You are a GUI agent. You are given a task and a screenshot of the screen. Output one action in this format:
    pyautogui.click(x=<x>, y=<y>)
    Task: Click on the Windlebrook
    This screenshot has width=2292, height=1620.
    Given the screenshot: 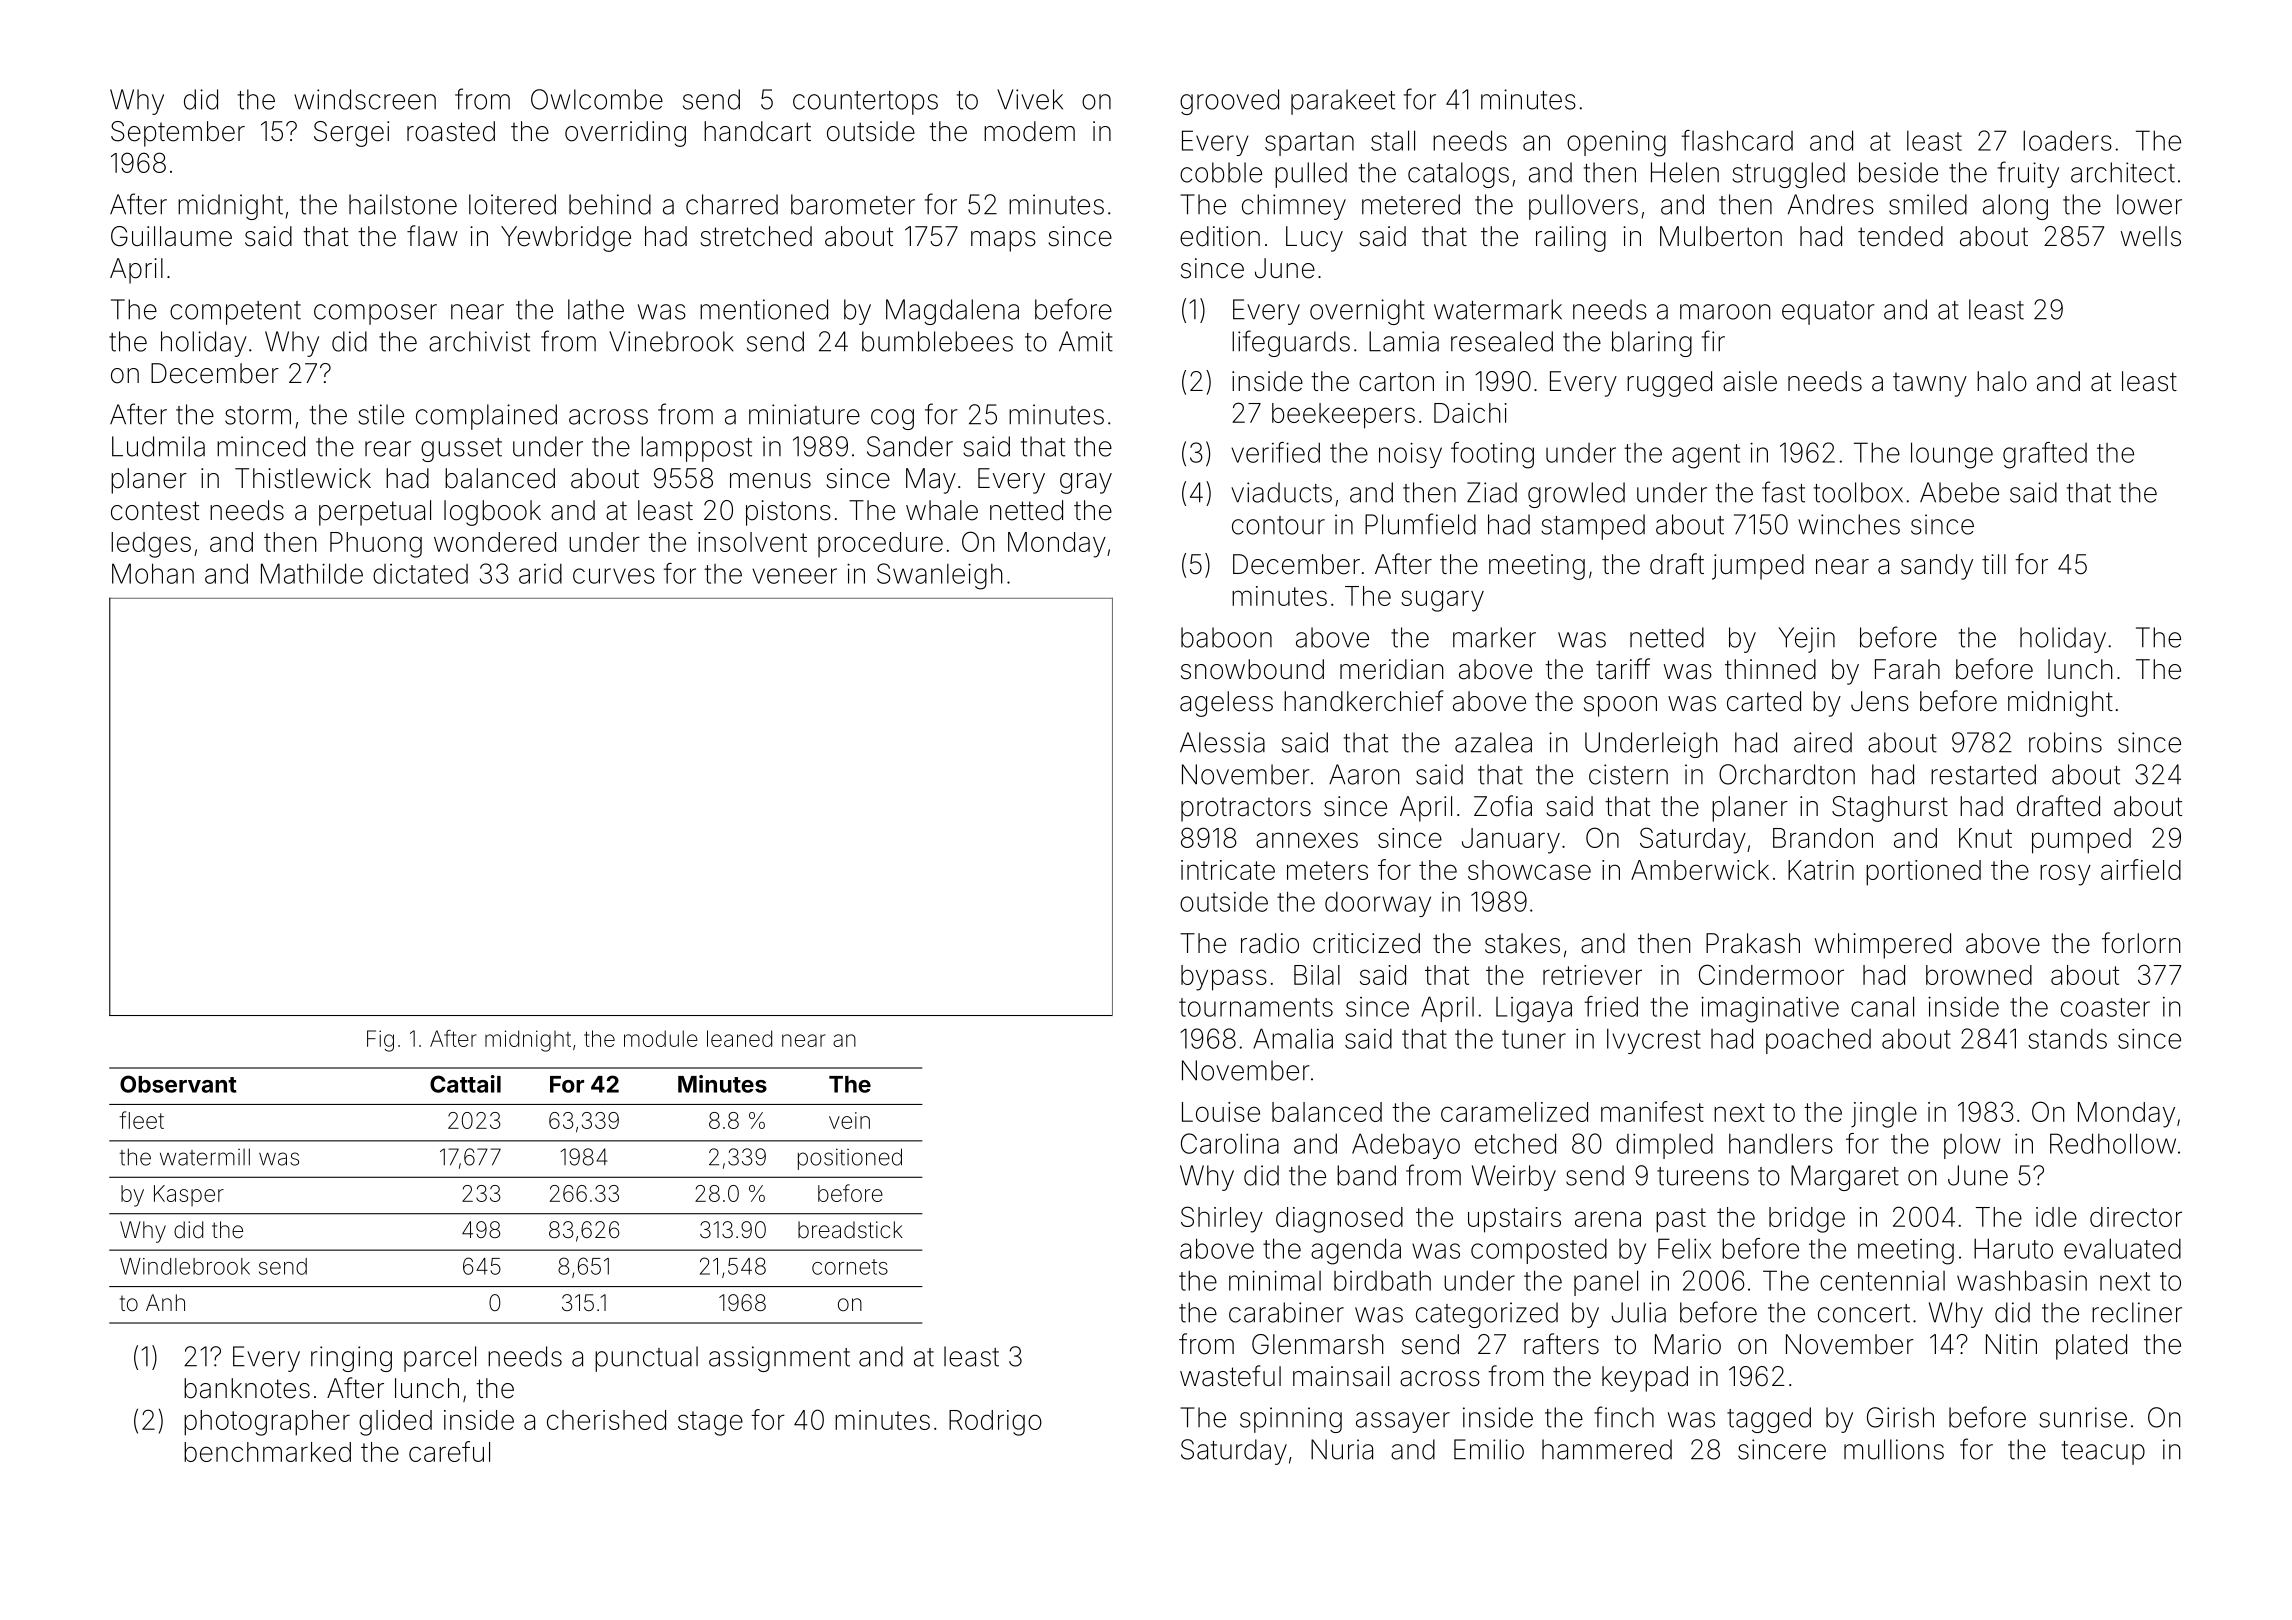 What is the action you would take?
    pyautogui.click(x=185, y=1266)
